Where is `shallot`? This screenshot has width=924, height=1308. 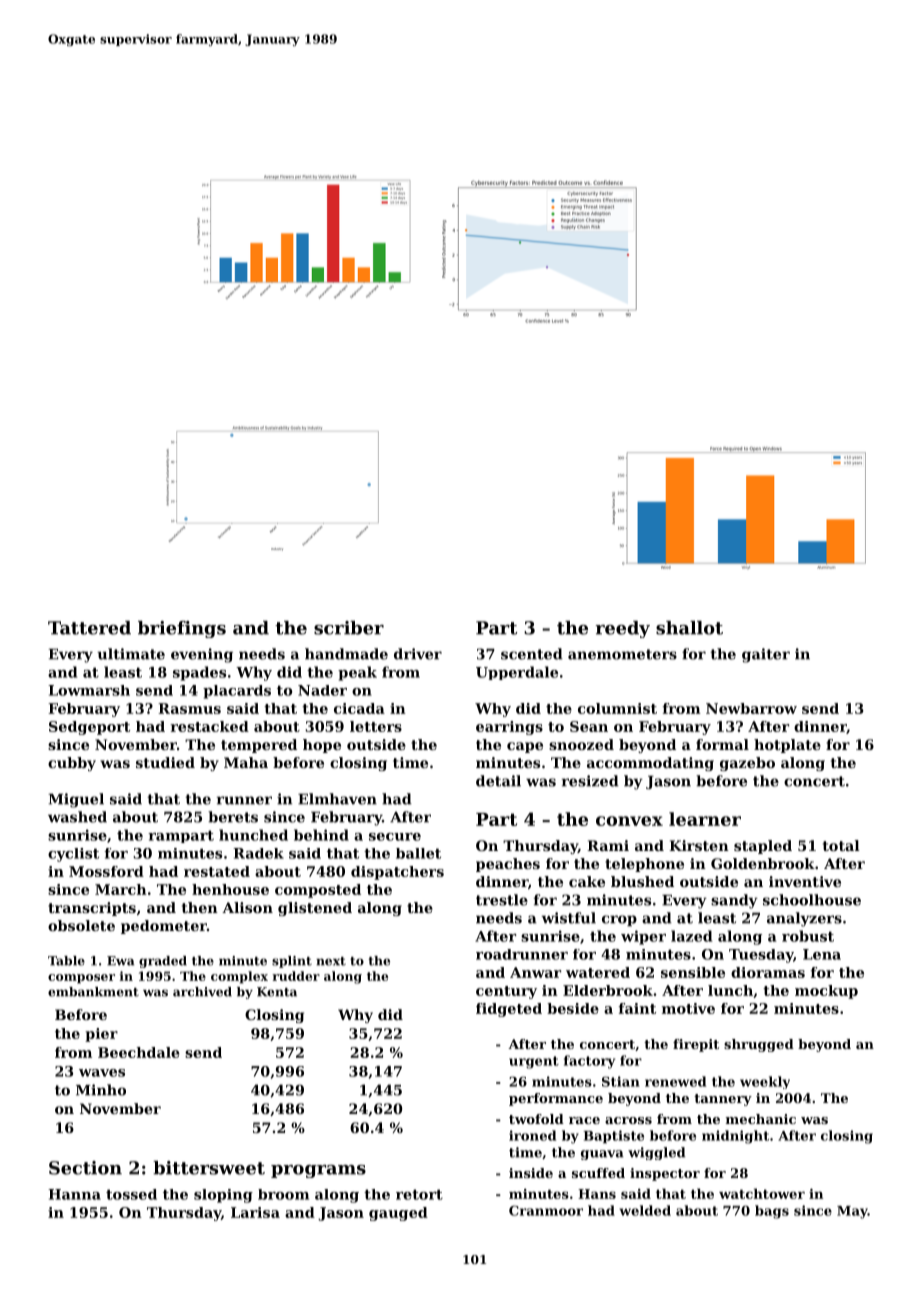 shallot is located at coordinates (689, 628).
